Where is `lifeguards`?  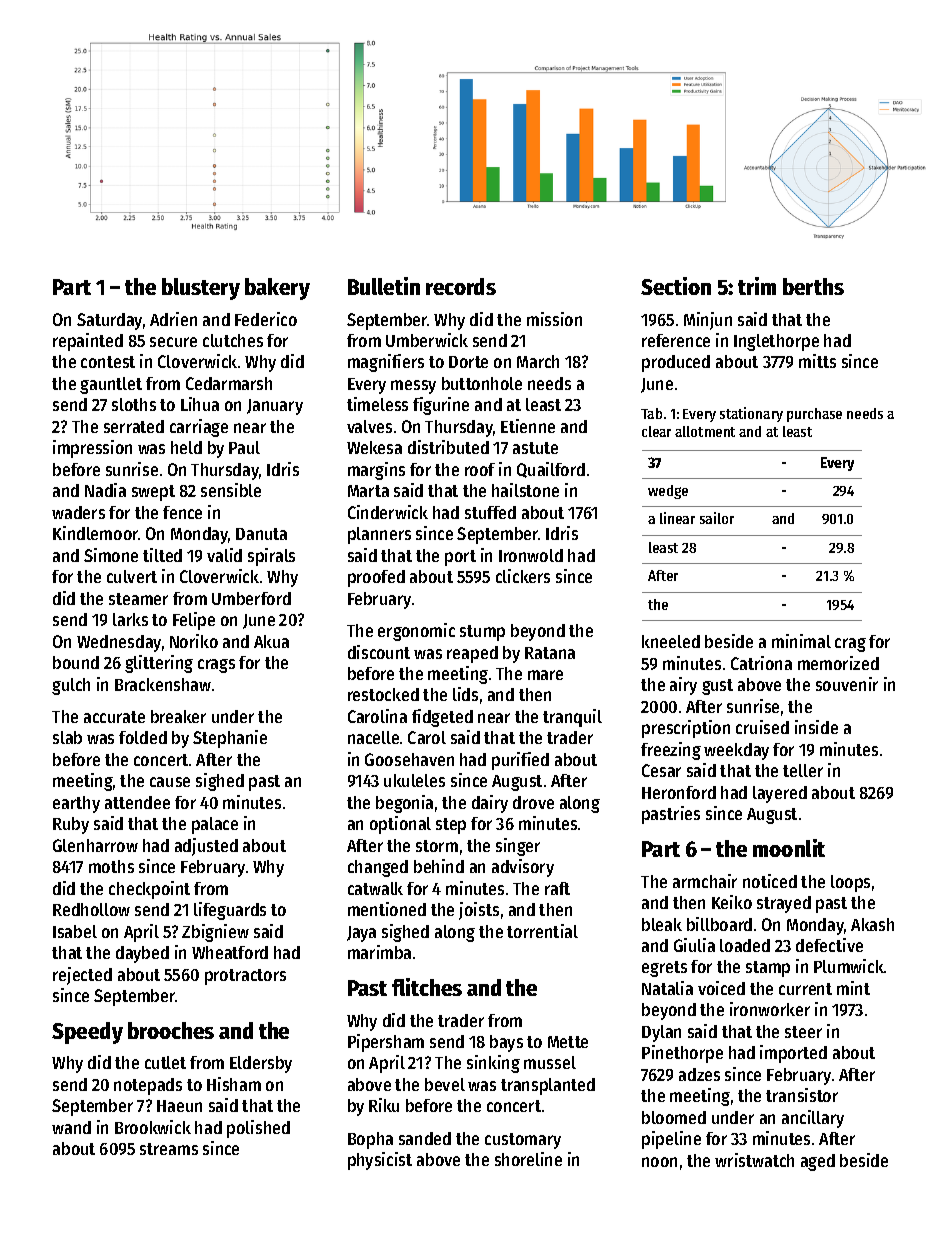
lifeguards is located at coordinates (230, 911).
